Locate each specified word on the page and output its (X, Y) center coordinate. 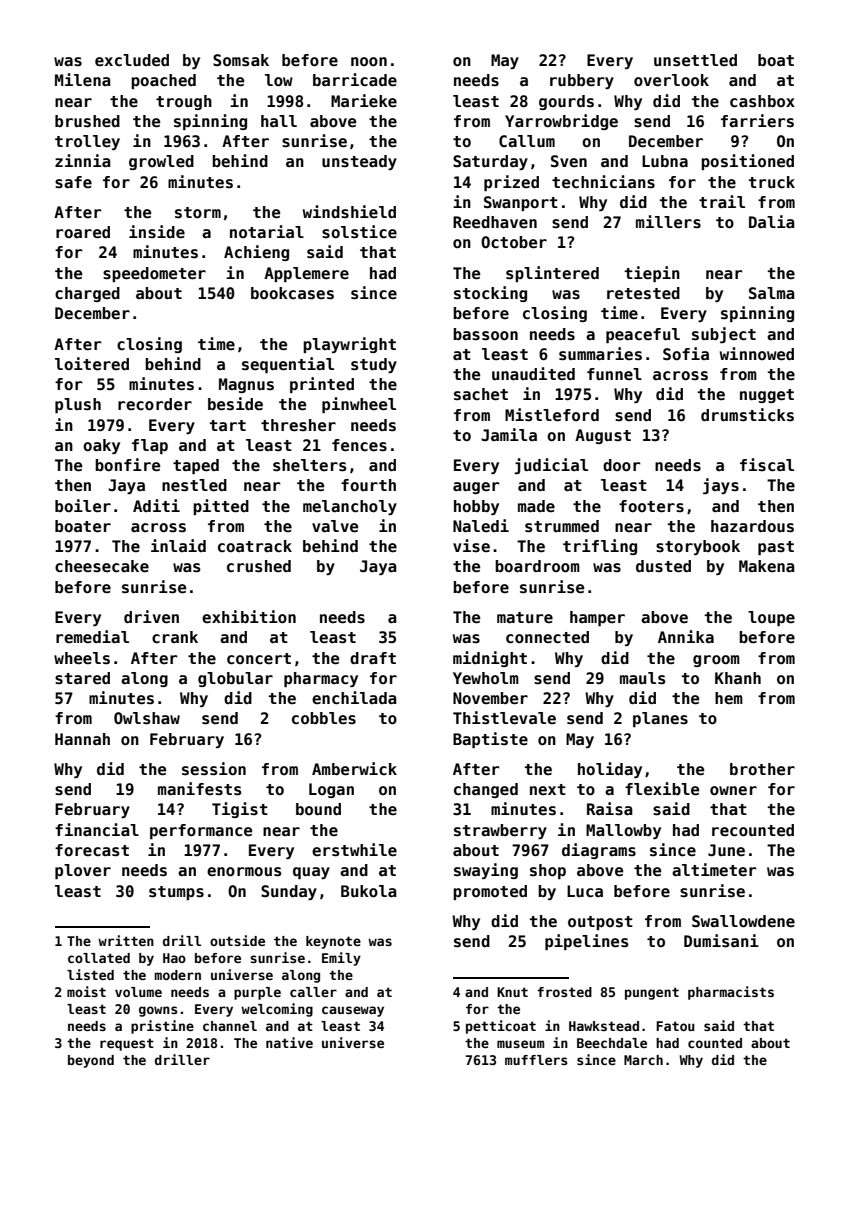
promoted (490, 892)
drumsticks (747, 415)
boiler (83, 506)
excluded (132, 60)
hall (279, 121)
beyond (91, 1061)
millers (668, 222)
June (726, 850)
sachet (481, 394)
